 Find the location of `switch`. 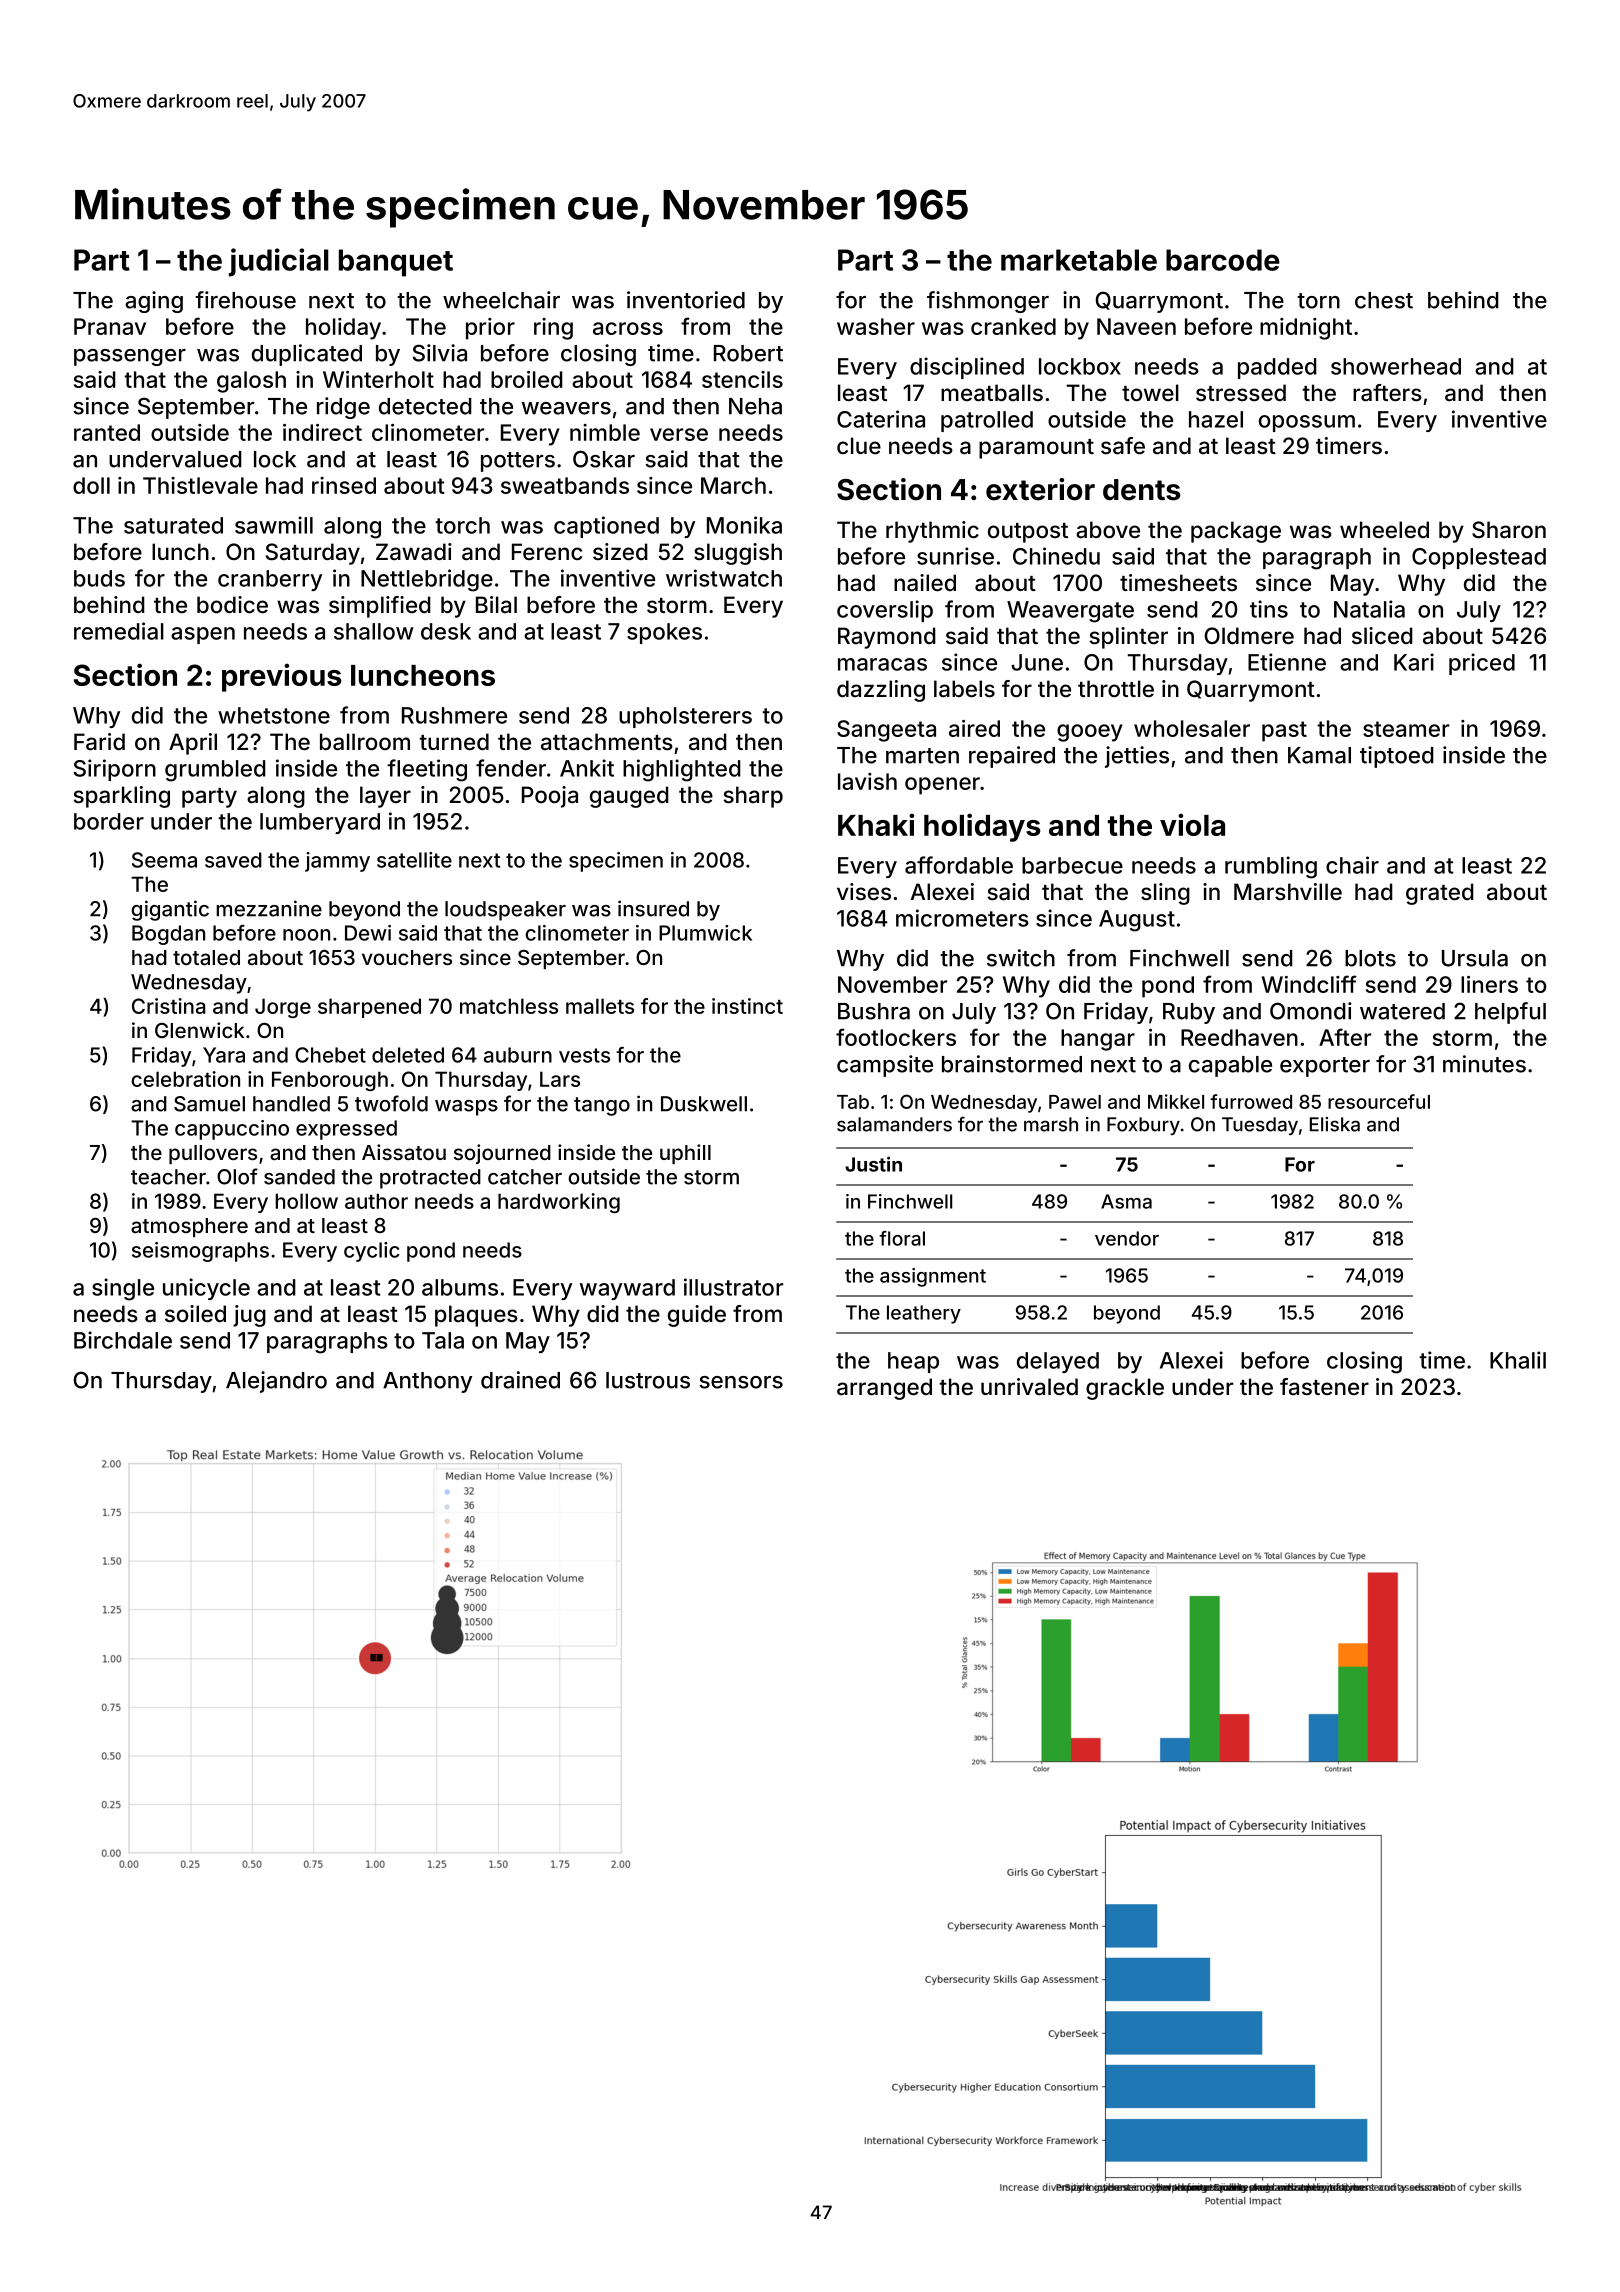

switch is located at coordinates (1021, 958).
